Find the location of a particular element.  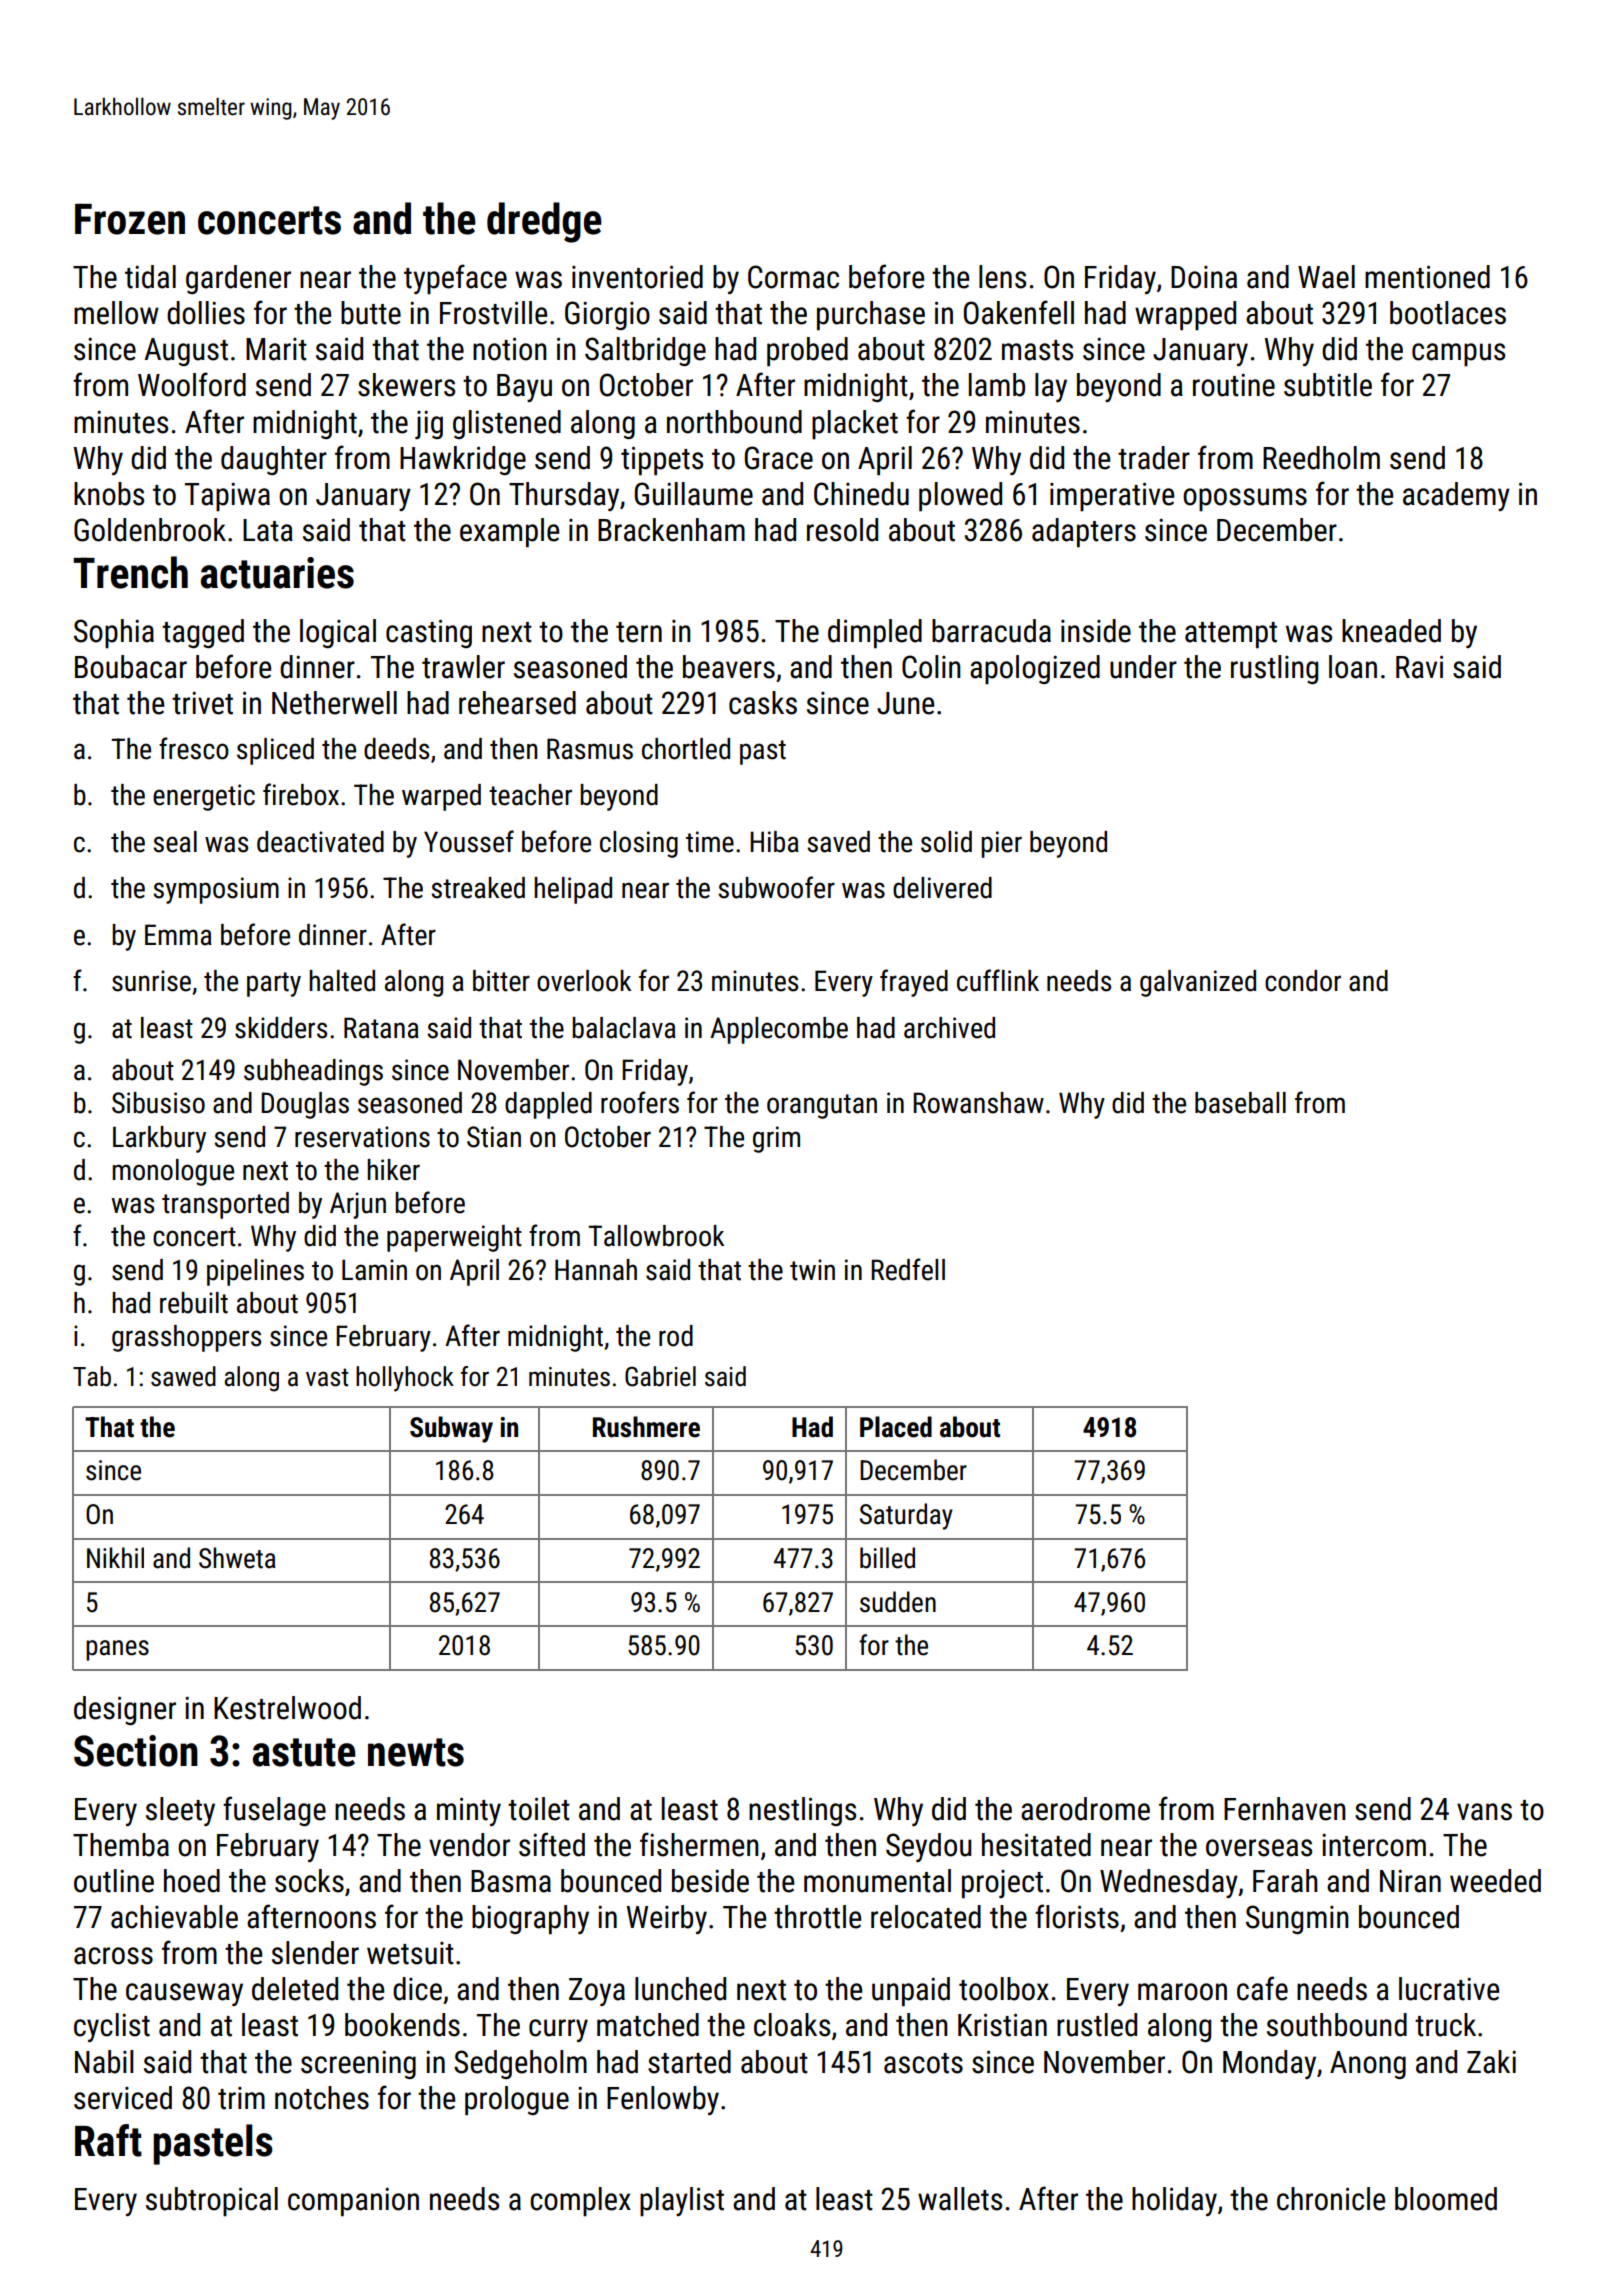

bloomed is located at coordinates (1446, 2199).
